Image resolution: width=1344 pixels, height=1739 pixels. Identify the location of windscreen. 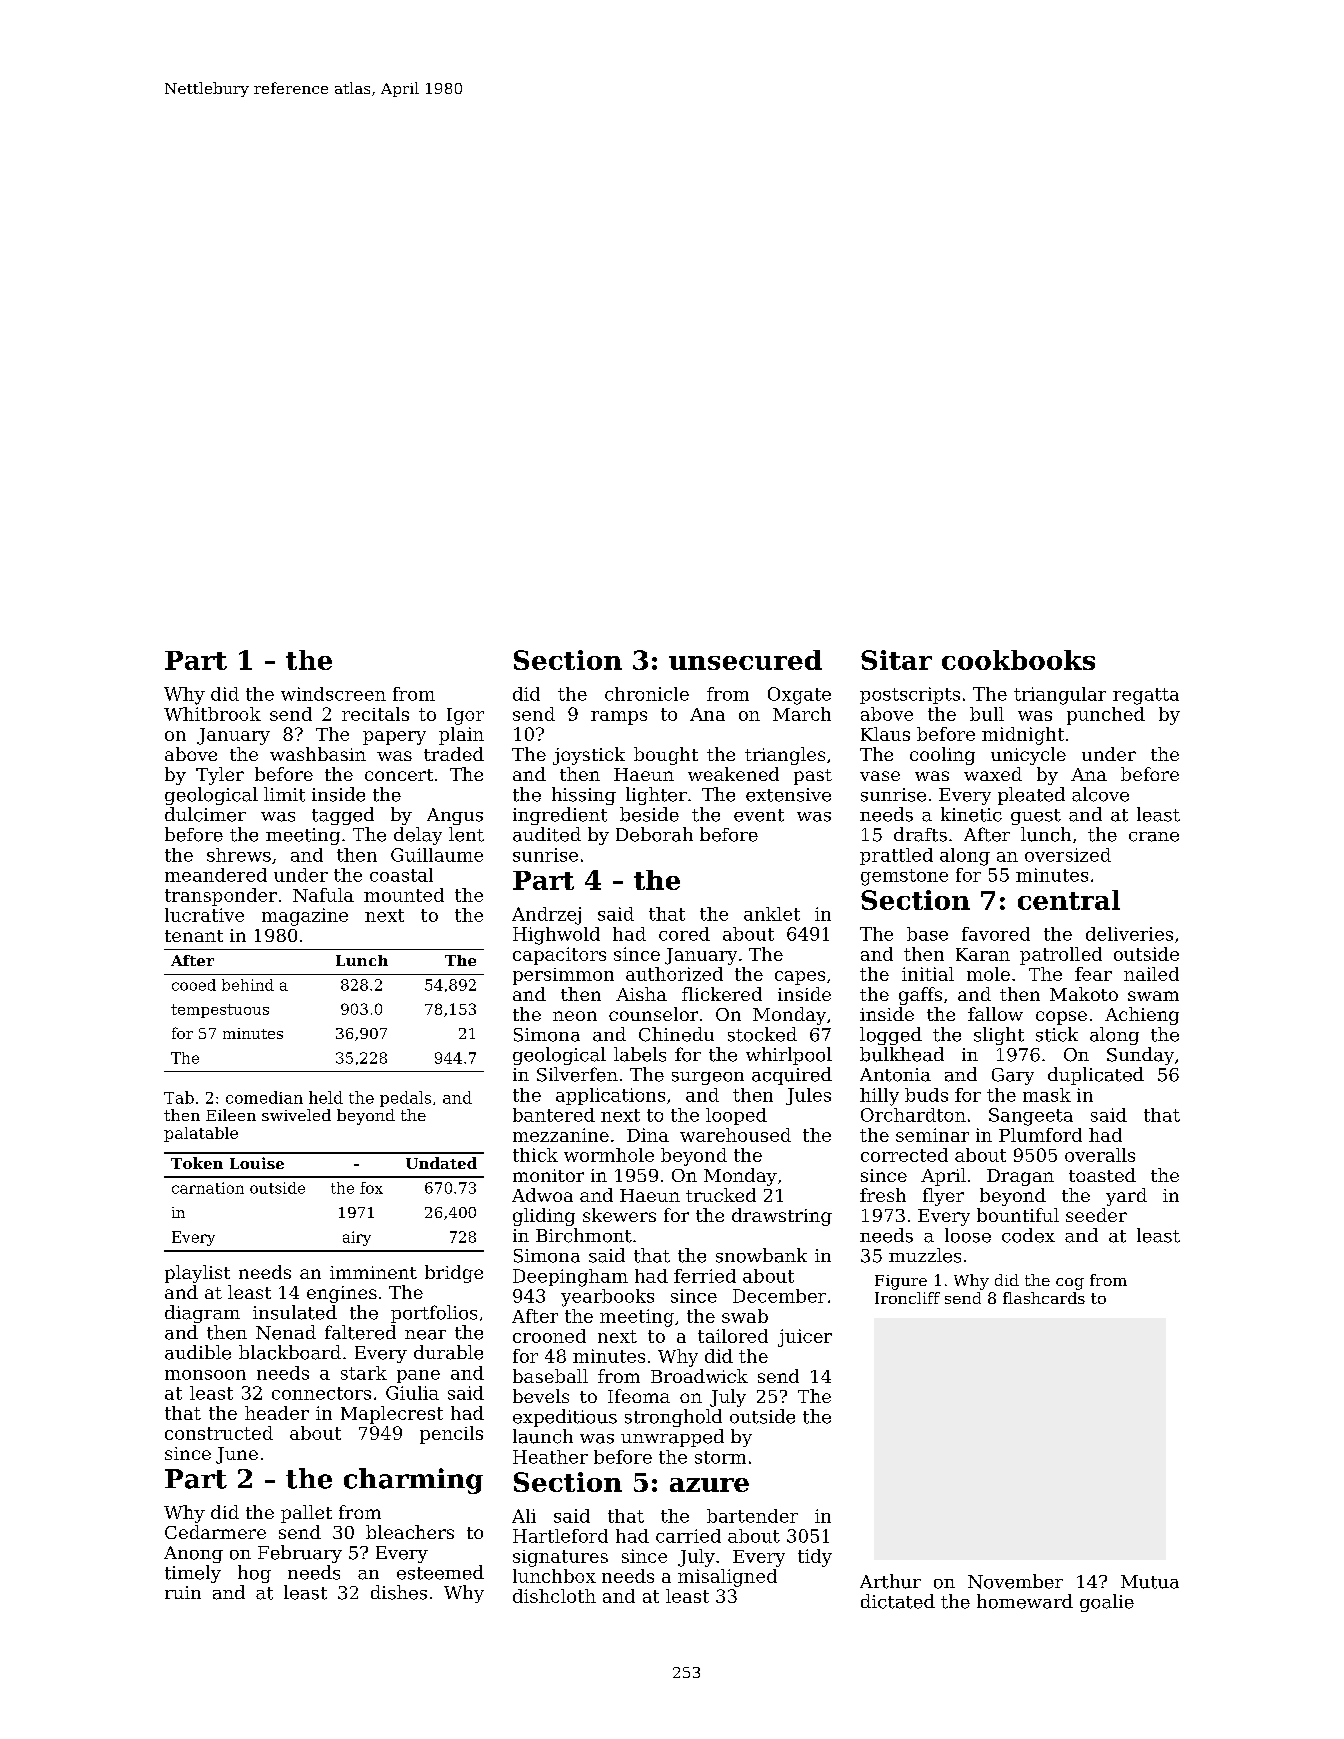
(333, 694).
